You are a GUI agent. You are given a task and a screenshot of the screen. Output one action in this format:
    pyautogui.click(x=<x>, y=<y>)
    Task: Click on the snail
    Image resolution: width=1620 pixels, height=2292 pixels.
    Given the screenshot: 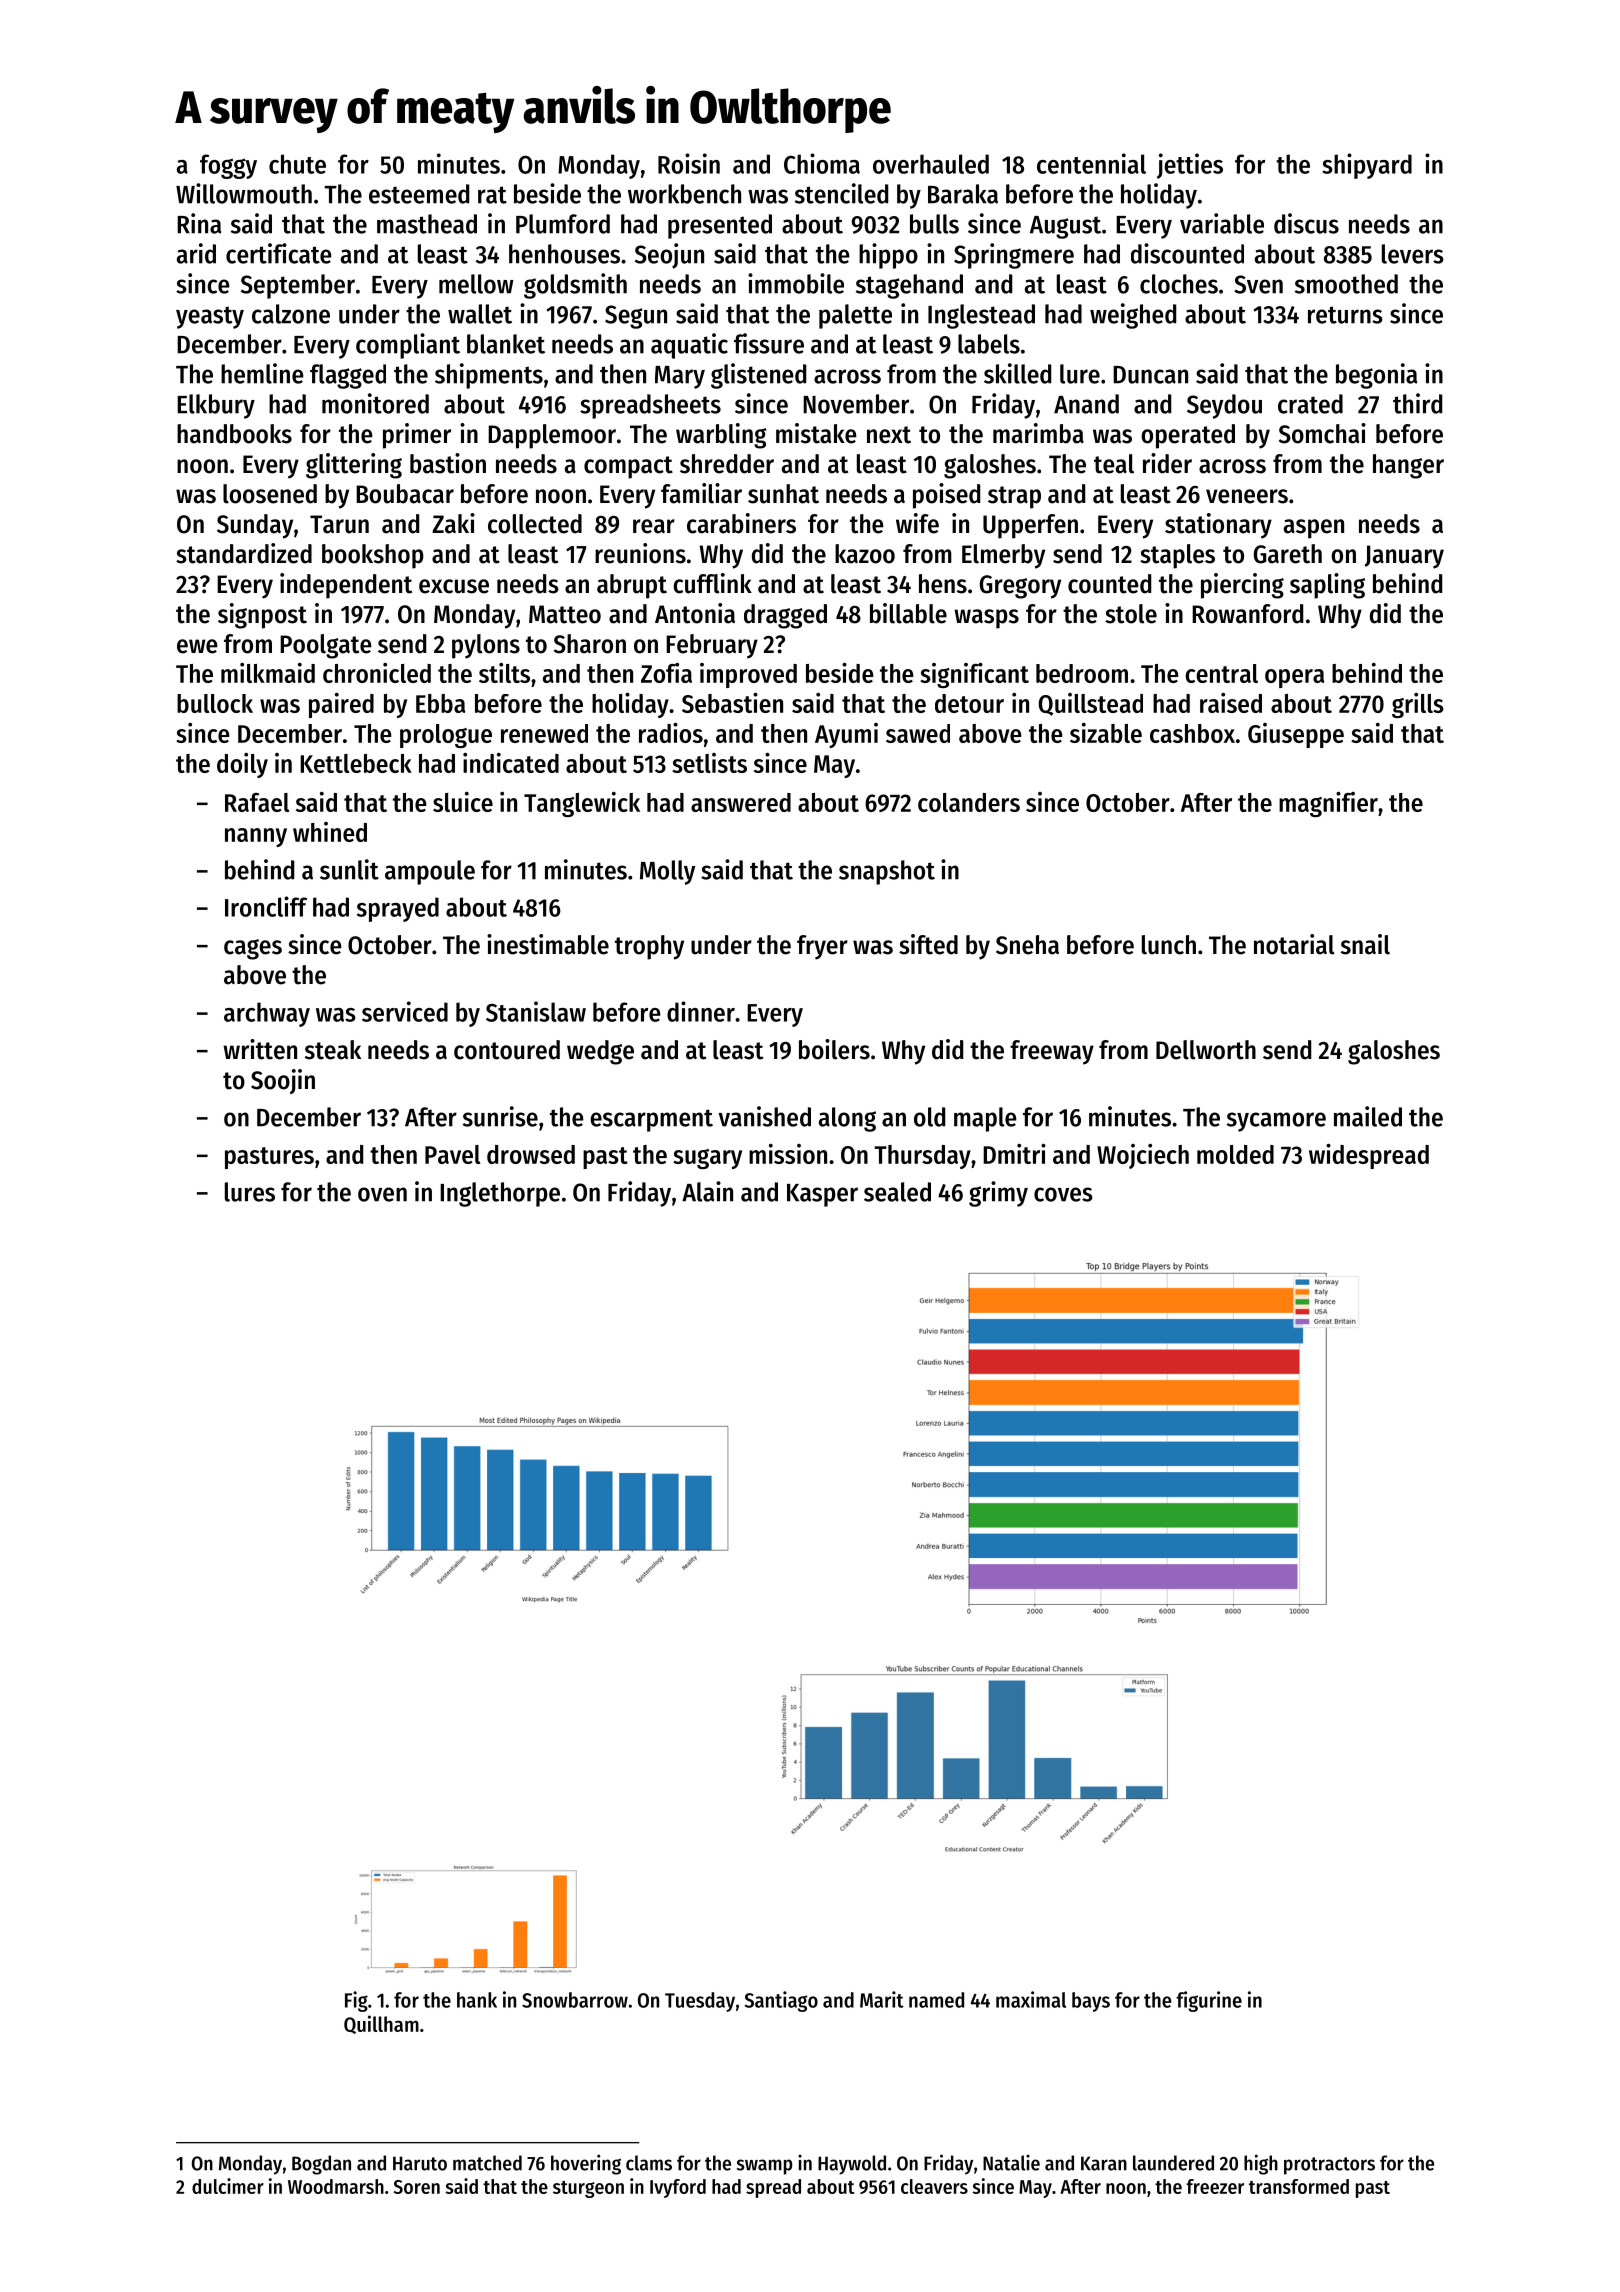 What is the action you would take?
    pyautogui.click(x=1365, y=944)
